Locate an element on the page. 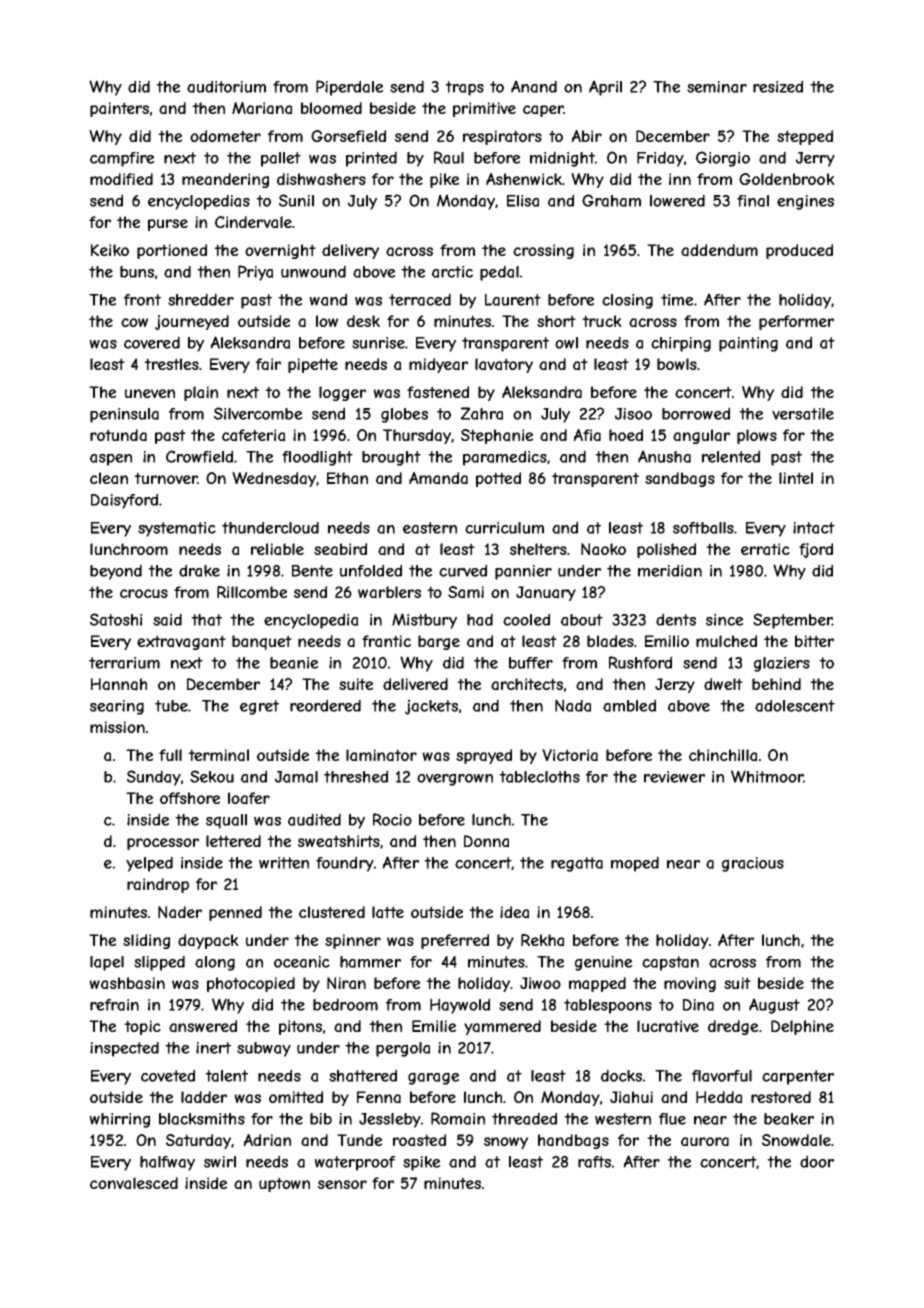 The image size is (924, 1308). banquet is located at coordinates (262, 642).
